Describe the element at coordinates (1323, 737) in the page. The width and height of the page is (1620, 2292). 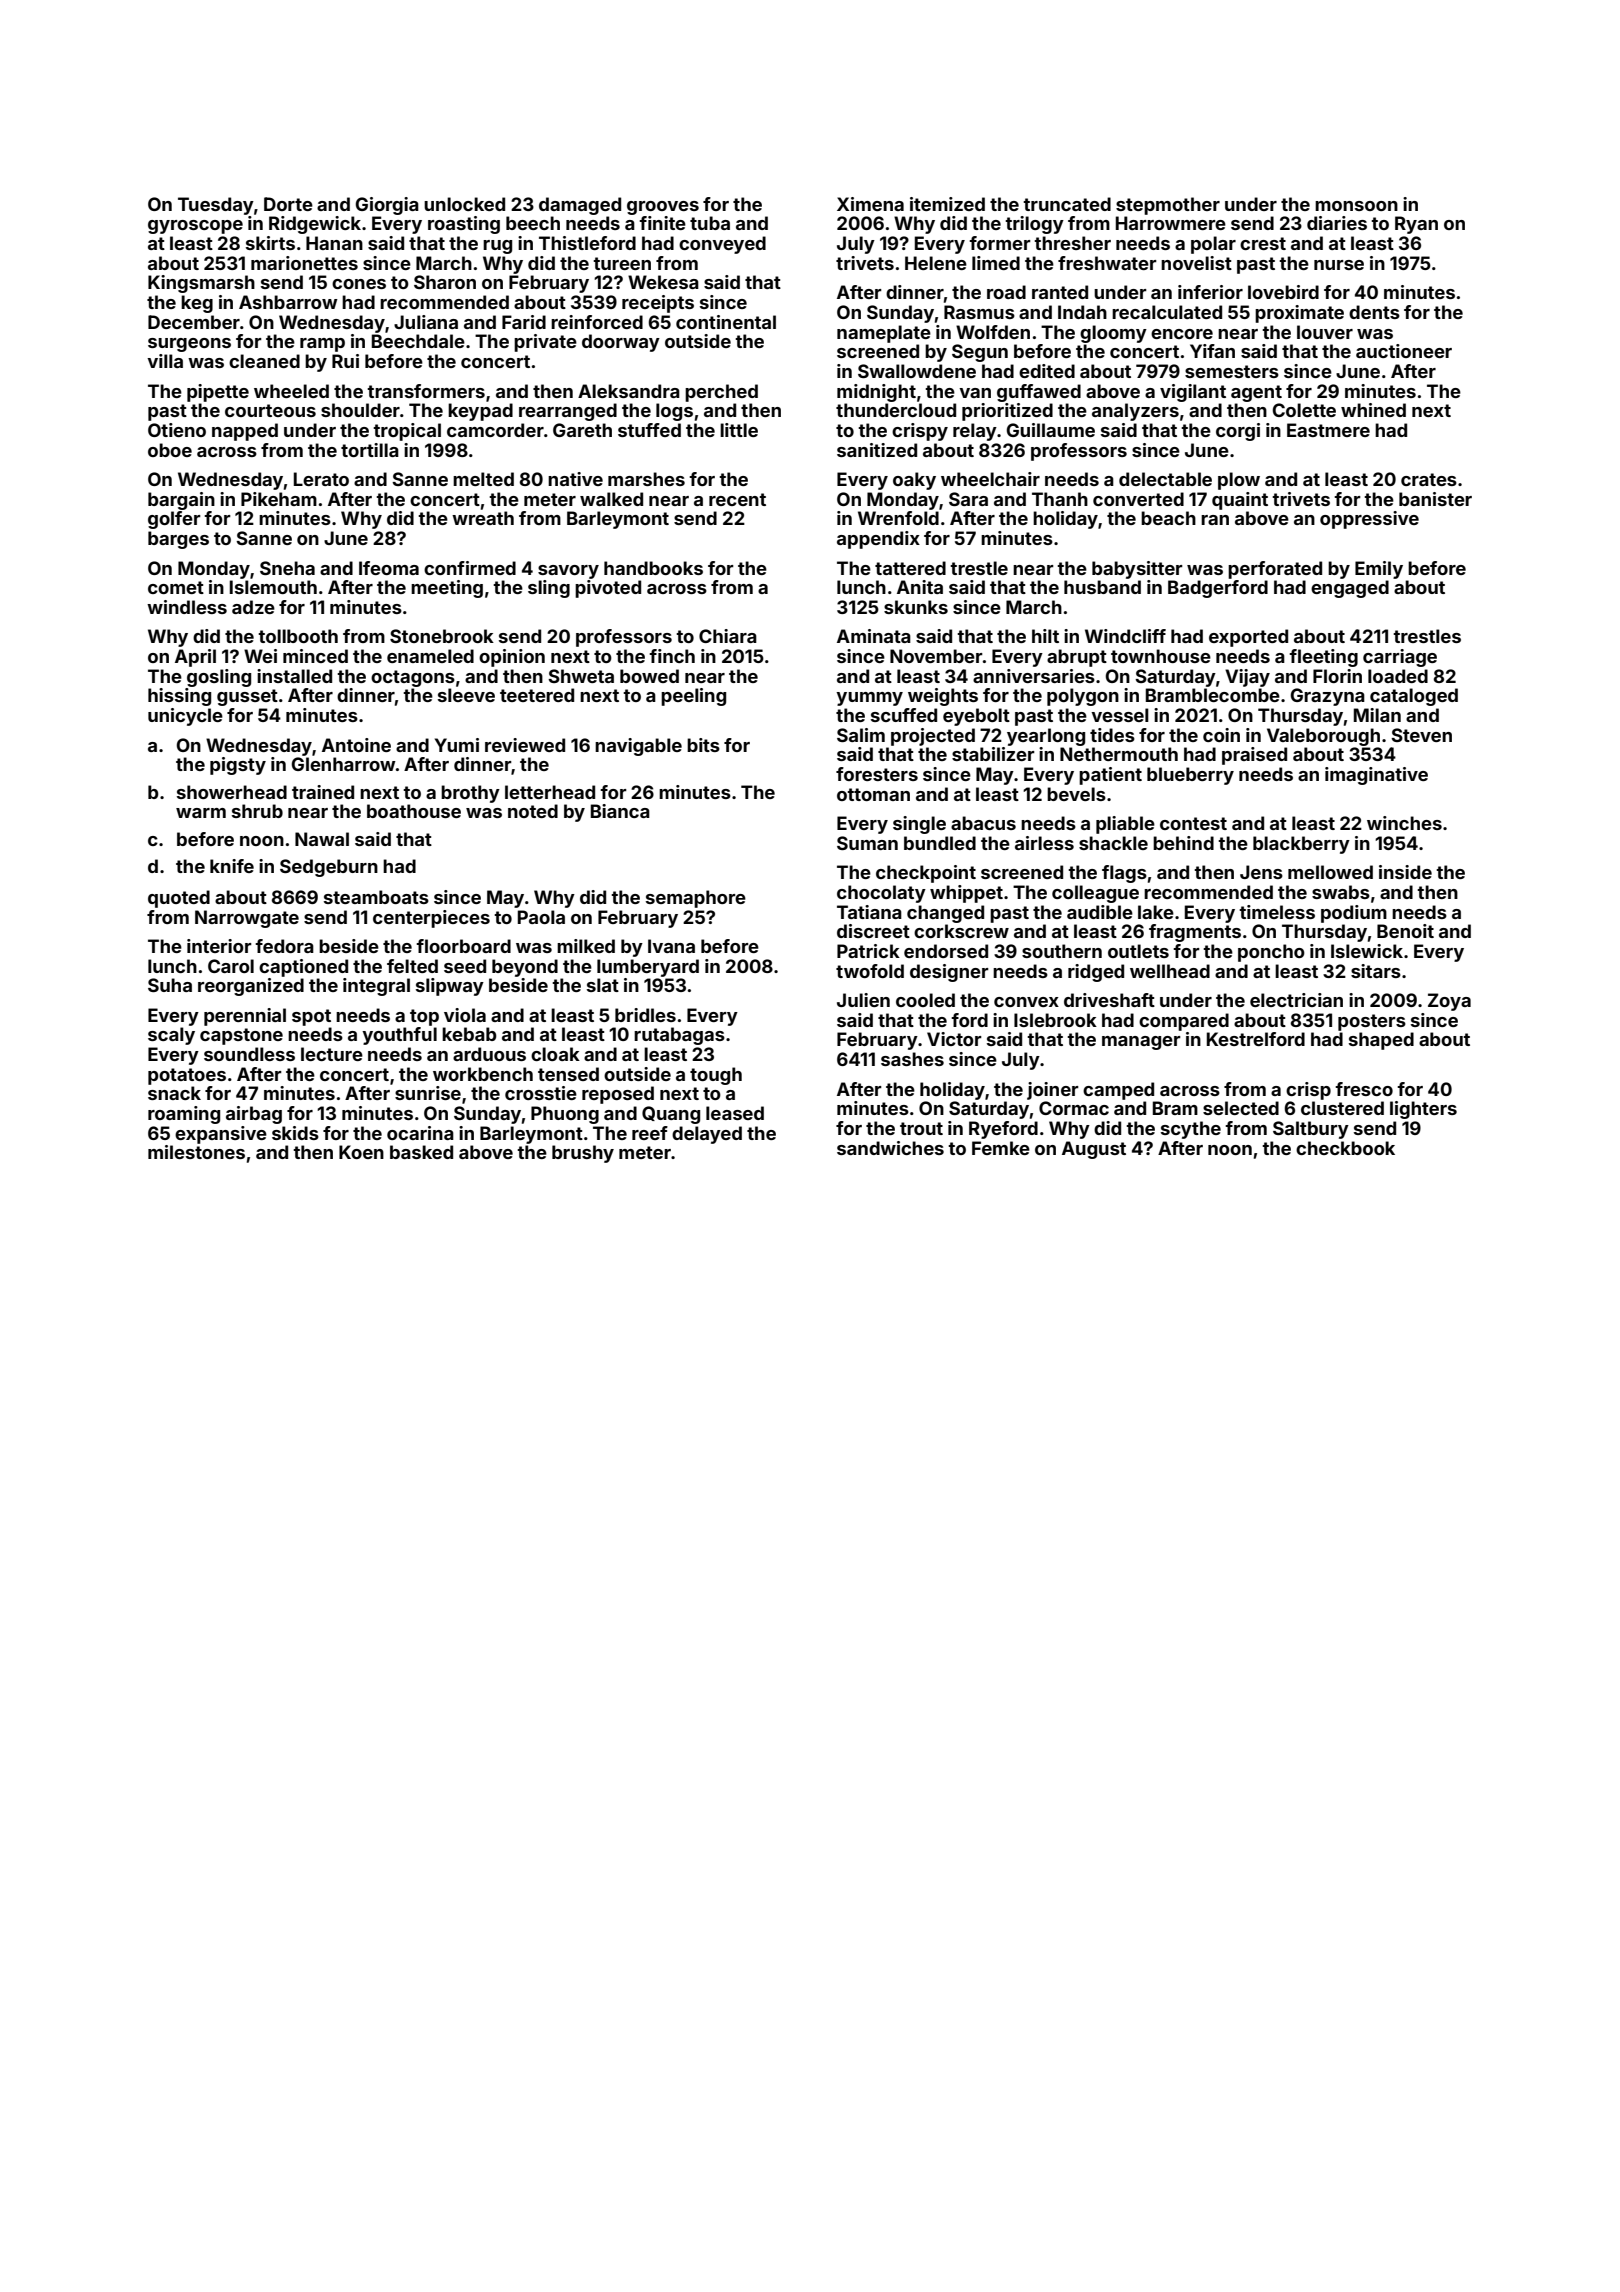
I see `Valeborough` at that location.
